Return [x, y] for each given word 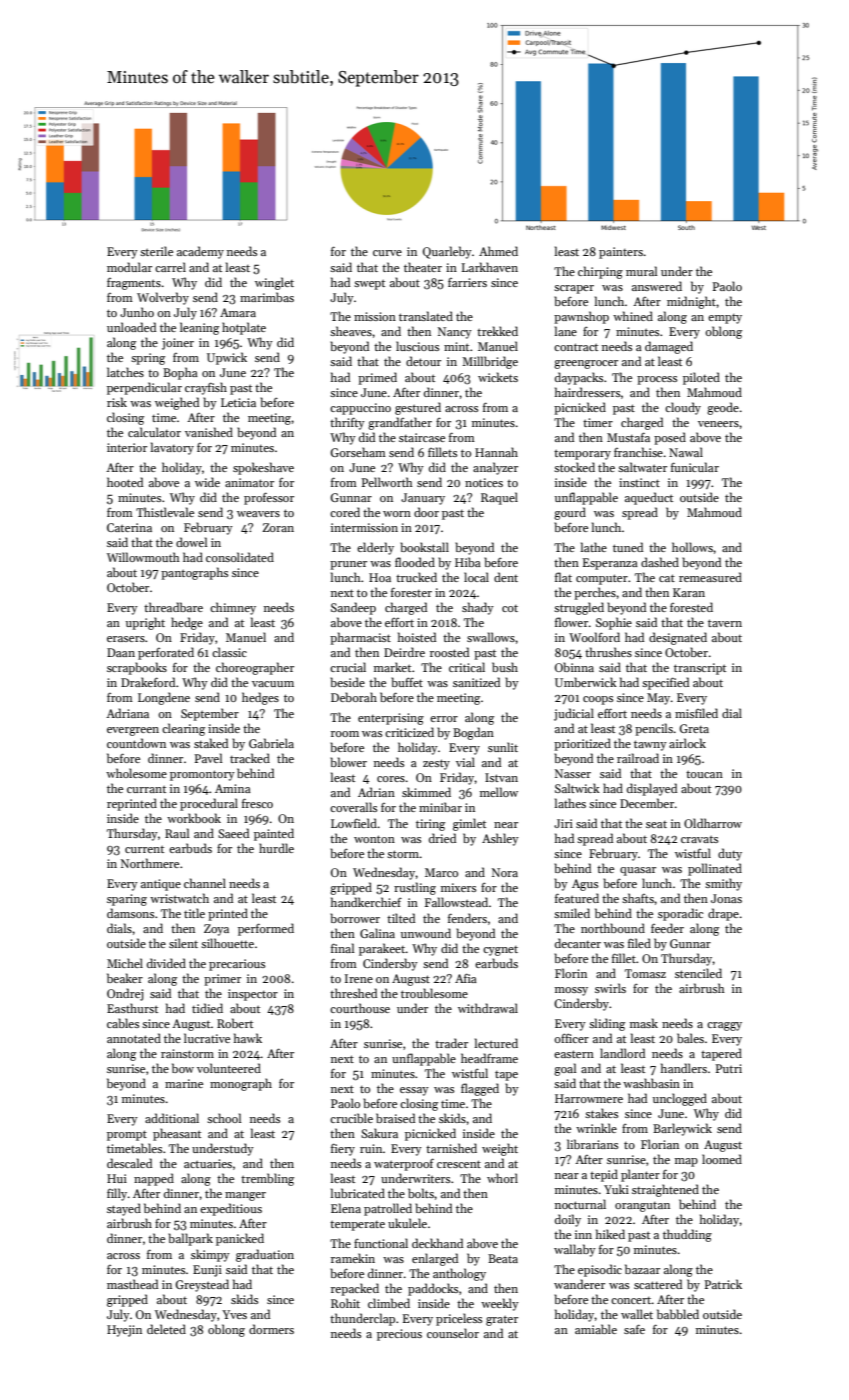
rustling [415, 888]
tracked [250, 758]
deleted [166, 1329]
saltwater [642, 467]
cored [345, 512]
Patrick [723, 1284]
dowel [191, 542]
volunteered [229, 1068]
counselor [453, 1333]
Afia [466, 978]
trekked [497, 331]
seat [656, 824]
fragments [134, 284]
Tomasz [645, 973]
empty [725, 319]
